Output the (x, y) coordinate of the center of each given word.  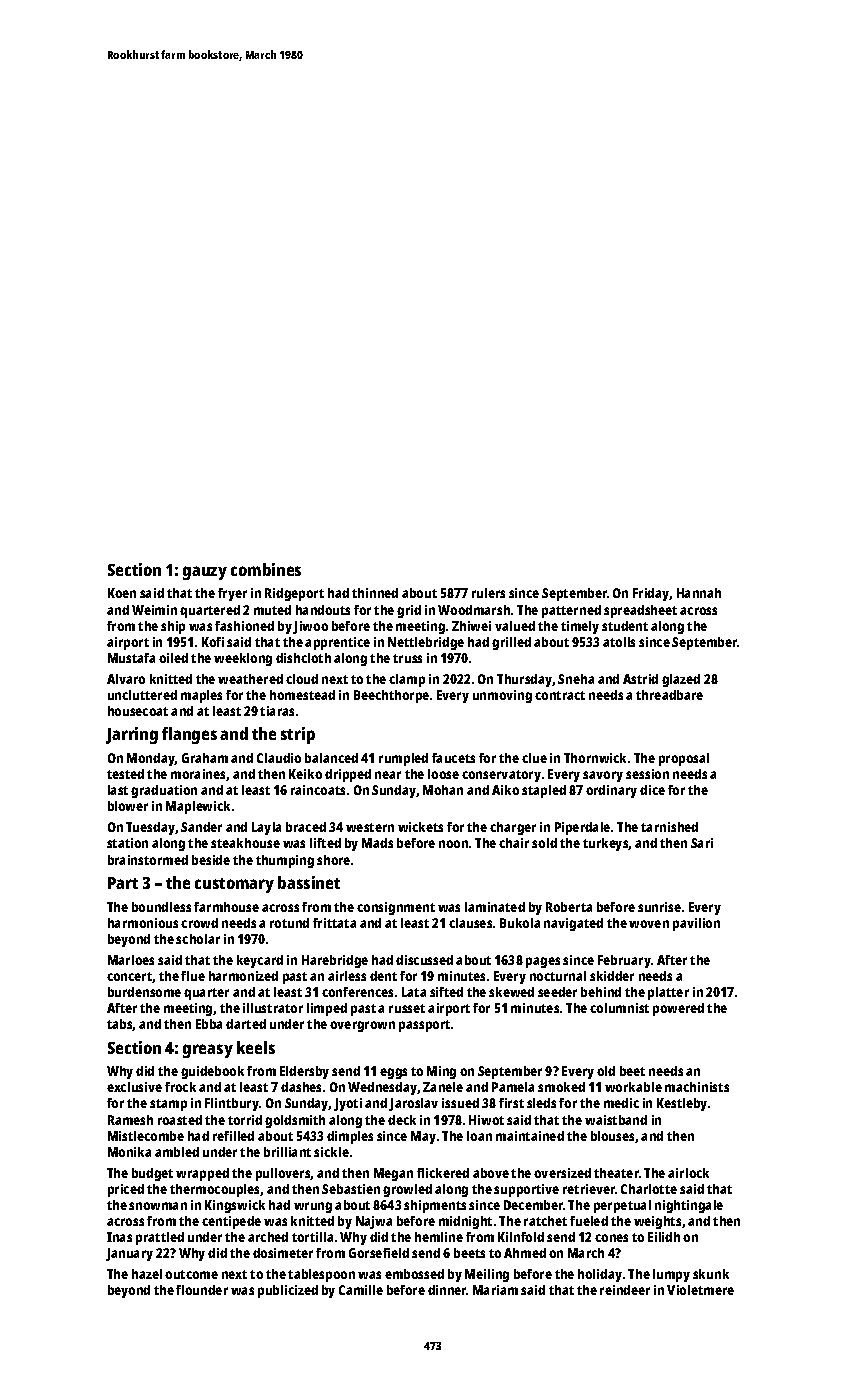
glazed (681, 680)
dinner (447, 1290)
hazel (147, 1274)
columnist (619, 1008)
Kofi (213, 642)
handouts (323, 610)
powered (678, 1009)
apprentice (337, 643)
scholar (198, 939)
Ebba (209, 1024)
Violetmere (700, 1290)
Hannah (699, 593)
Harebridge (335, 961)
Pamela (513, 1087)
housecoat (138, 711)
